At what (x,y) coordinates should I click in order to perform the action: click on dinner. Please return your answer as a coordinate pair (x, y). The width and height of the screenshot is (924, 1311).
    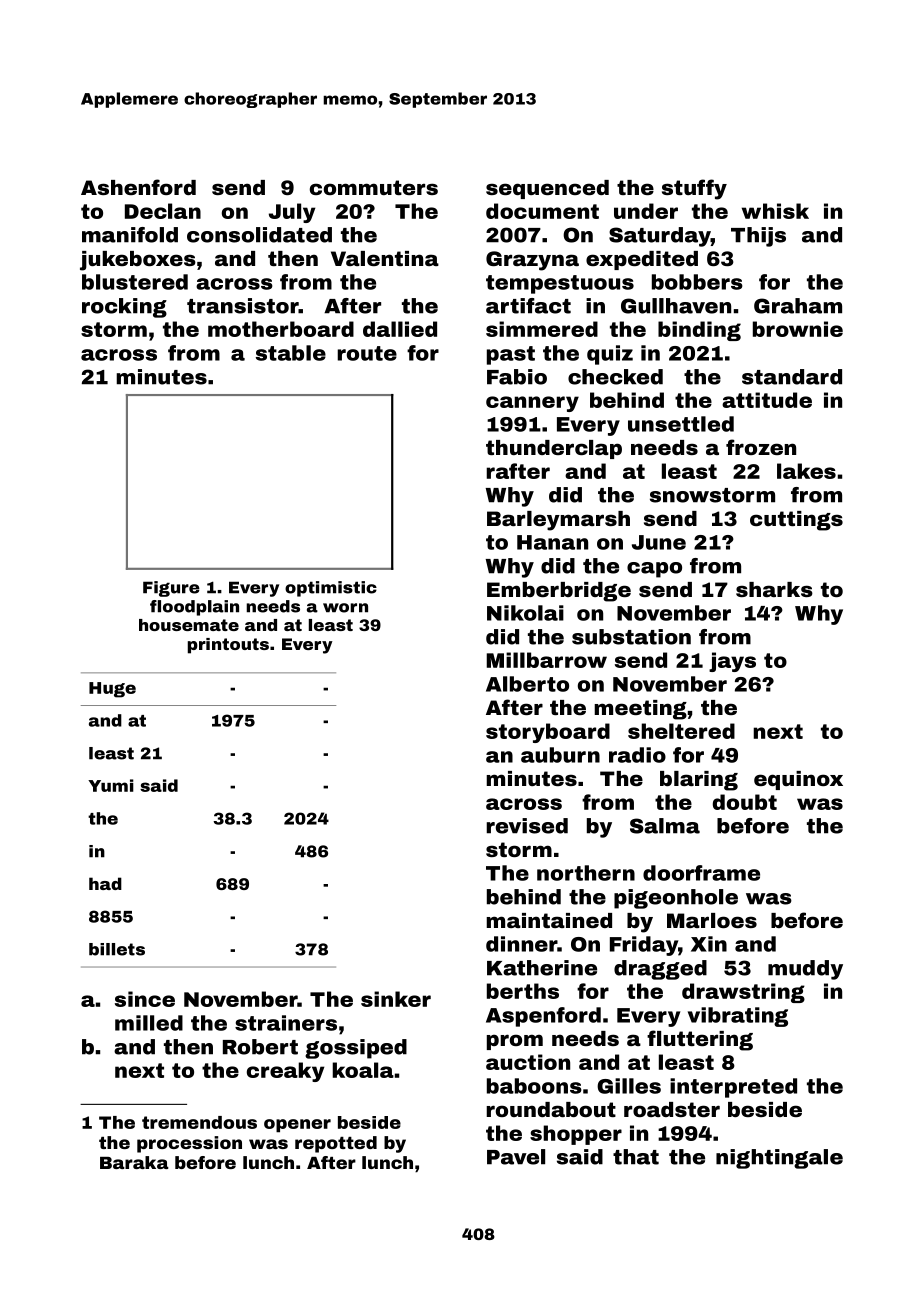
    Looking at the image, I should click on (521, 944).
